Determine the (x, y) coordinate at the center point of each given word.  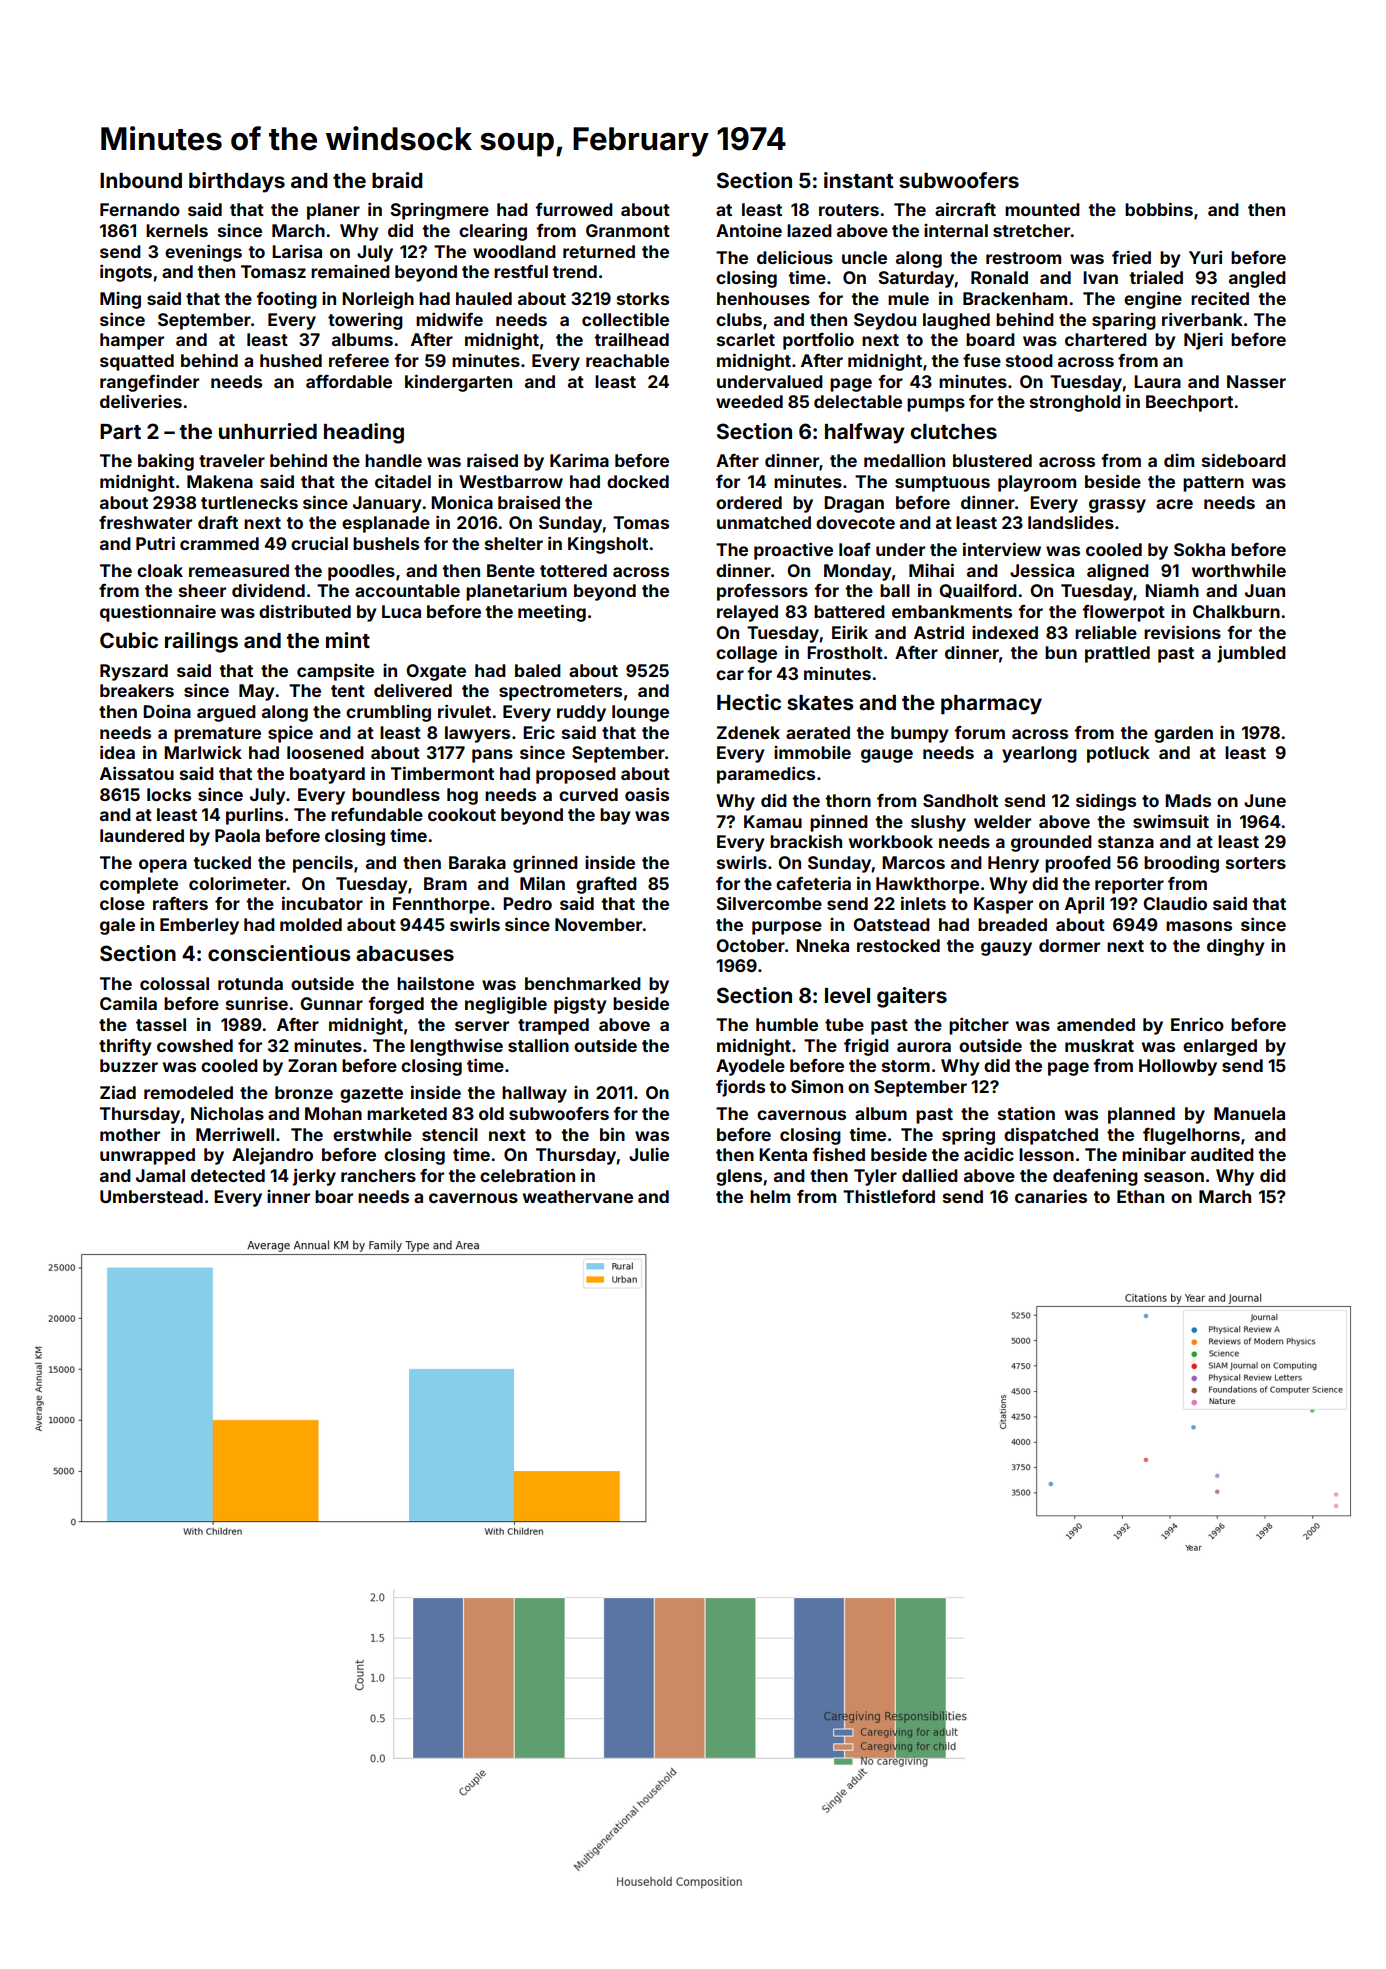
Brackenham (1015, 298)
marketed (407, 1113)
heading (364, 433)
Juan (1265, 590)
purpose (787, 928)
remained (350, 271)
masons (1199, 926)
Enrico (1197, 1024)
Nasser (1256, 381)
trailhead (631, 339)
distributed (305, 611)
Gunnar (331, 1003)
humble (787, 1024)
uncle (864, 257)
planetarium (516, 592)
